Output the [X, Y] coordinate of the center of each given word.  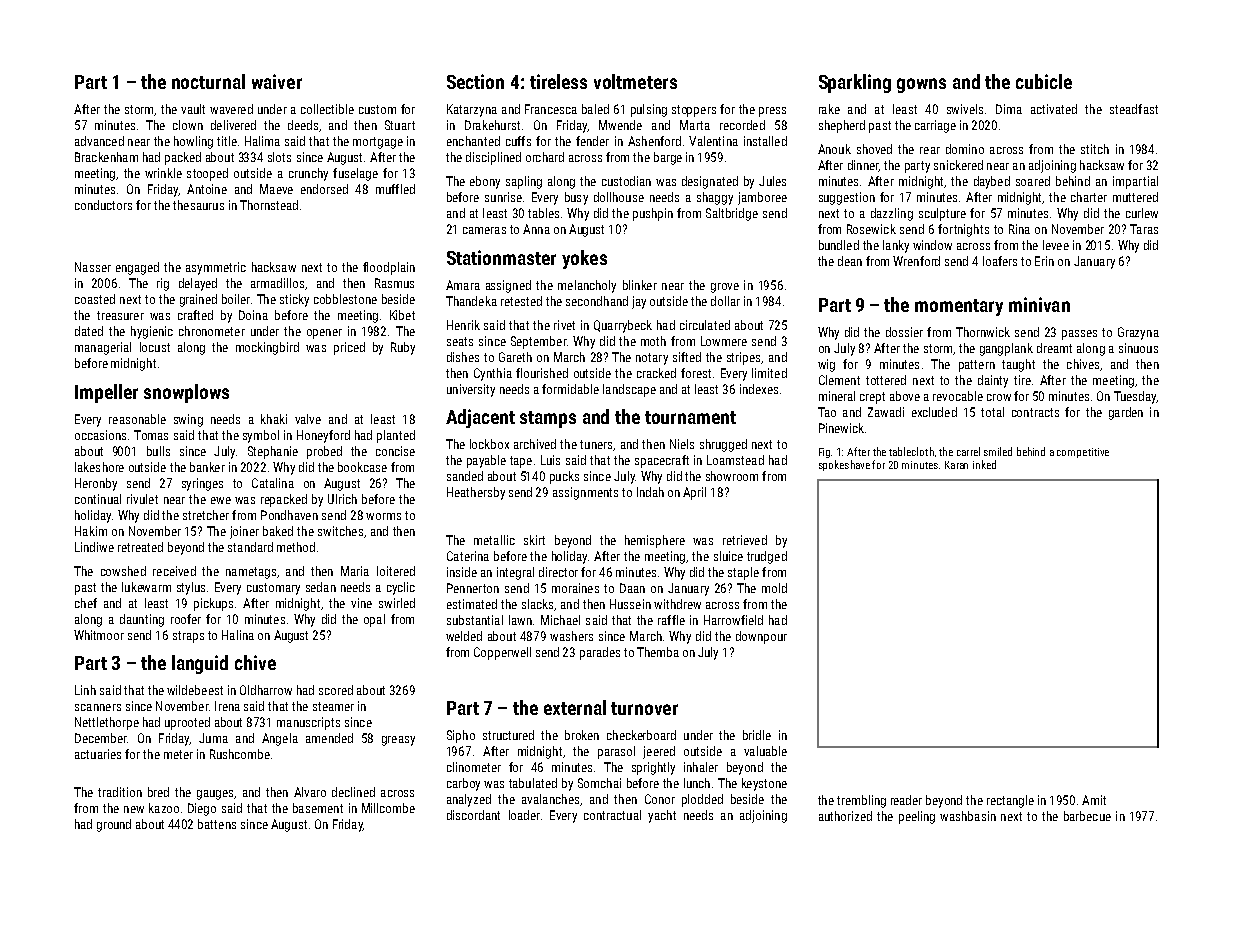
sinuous [1138, 348]
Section [475, 81]
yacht [662, 816]
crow [999, 397]
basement [318, 808]
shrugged [723, 445]
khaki [274, 419]
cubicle [1044, 81]
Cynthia [493, 374]
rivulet [142, 499]
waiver [277, 81]
